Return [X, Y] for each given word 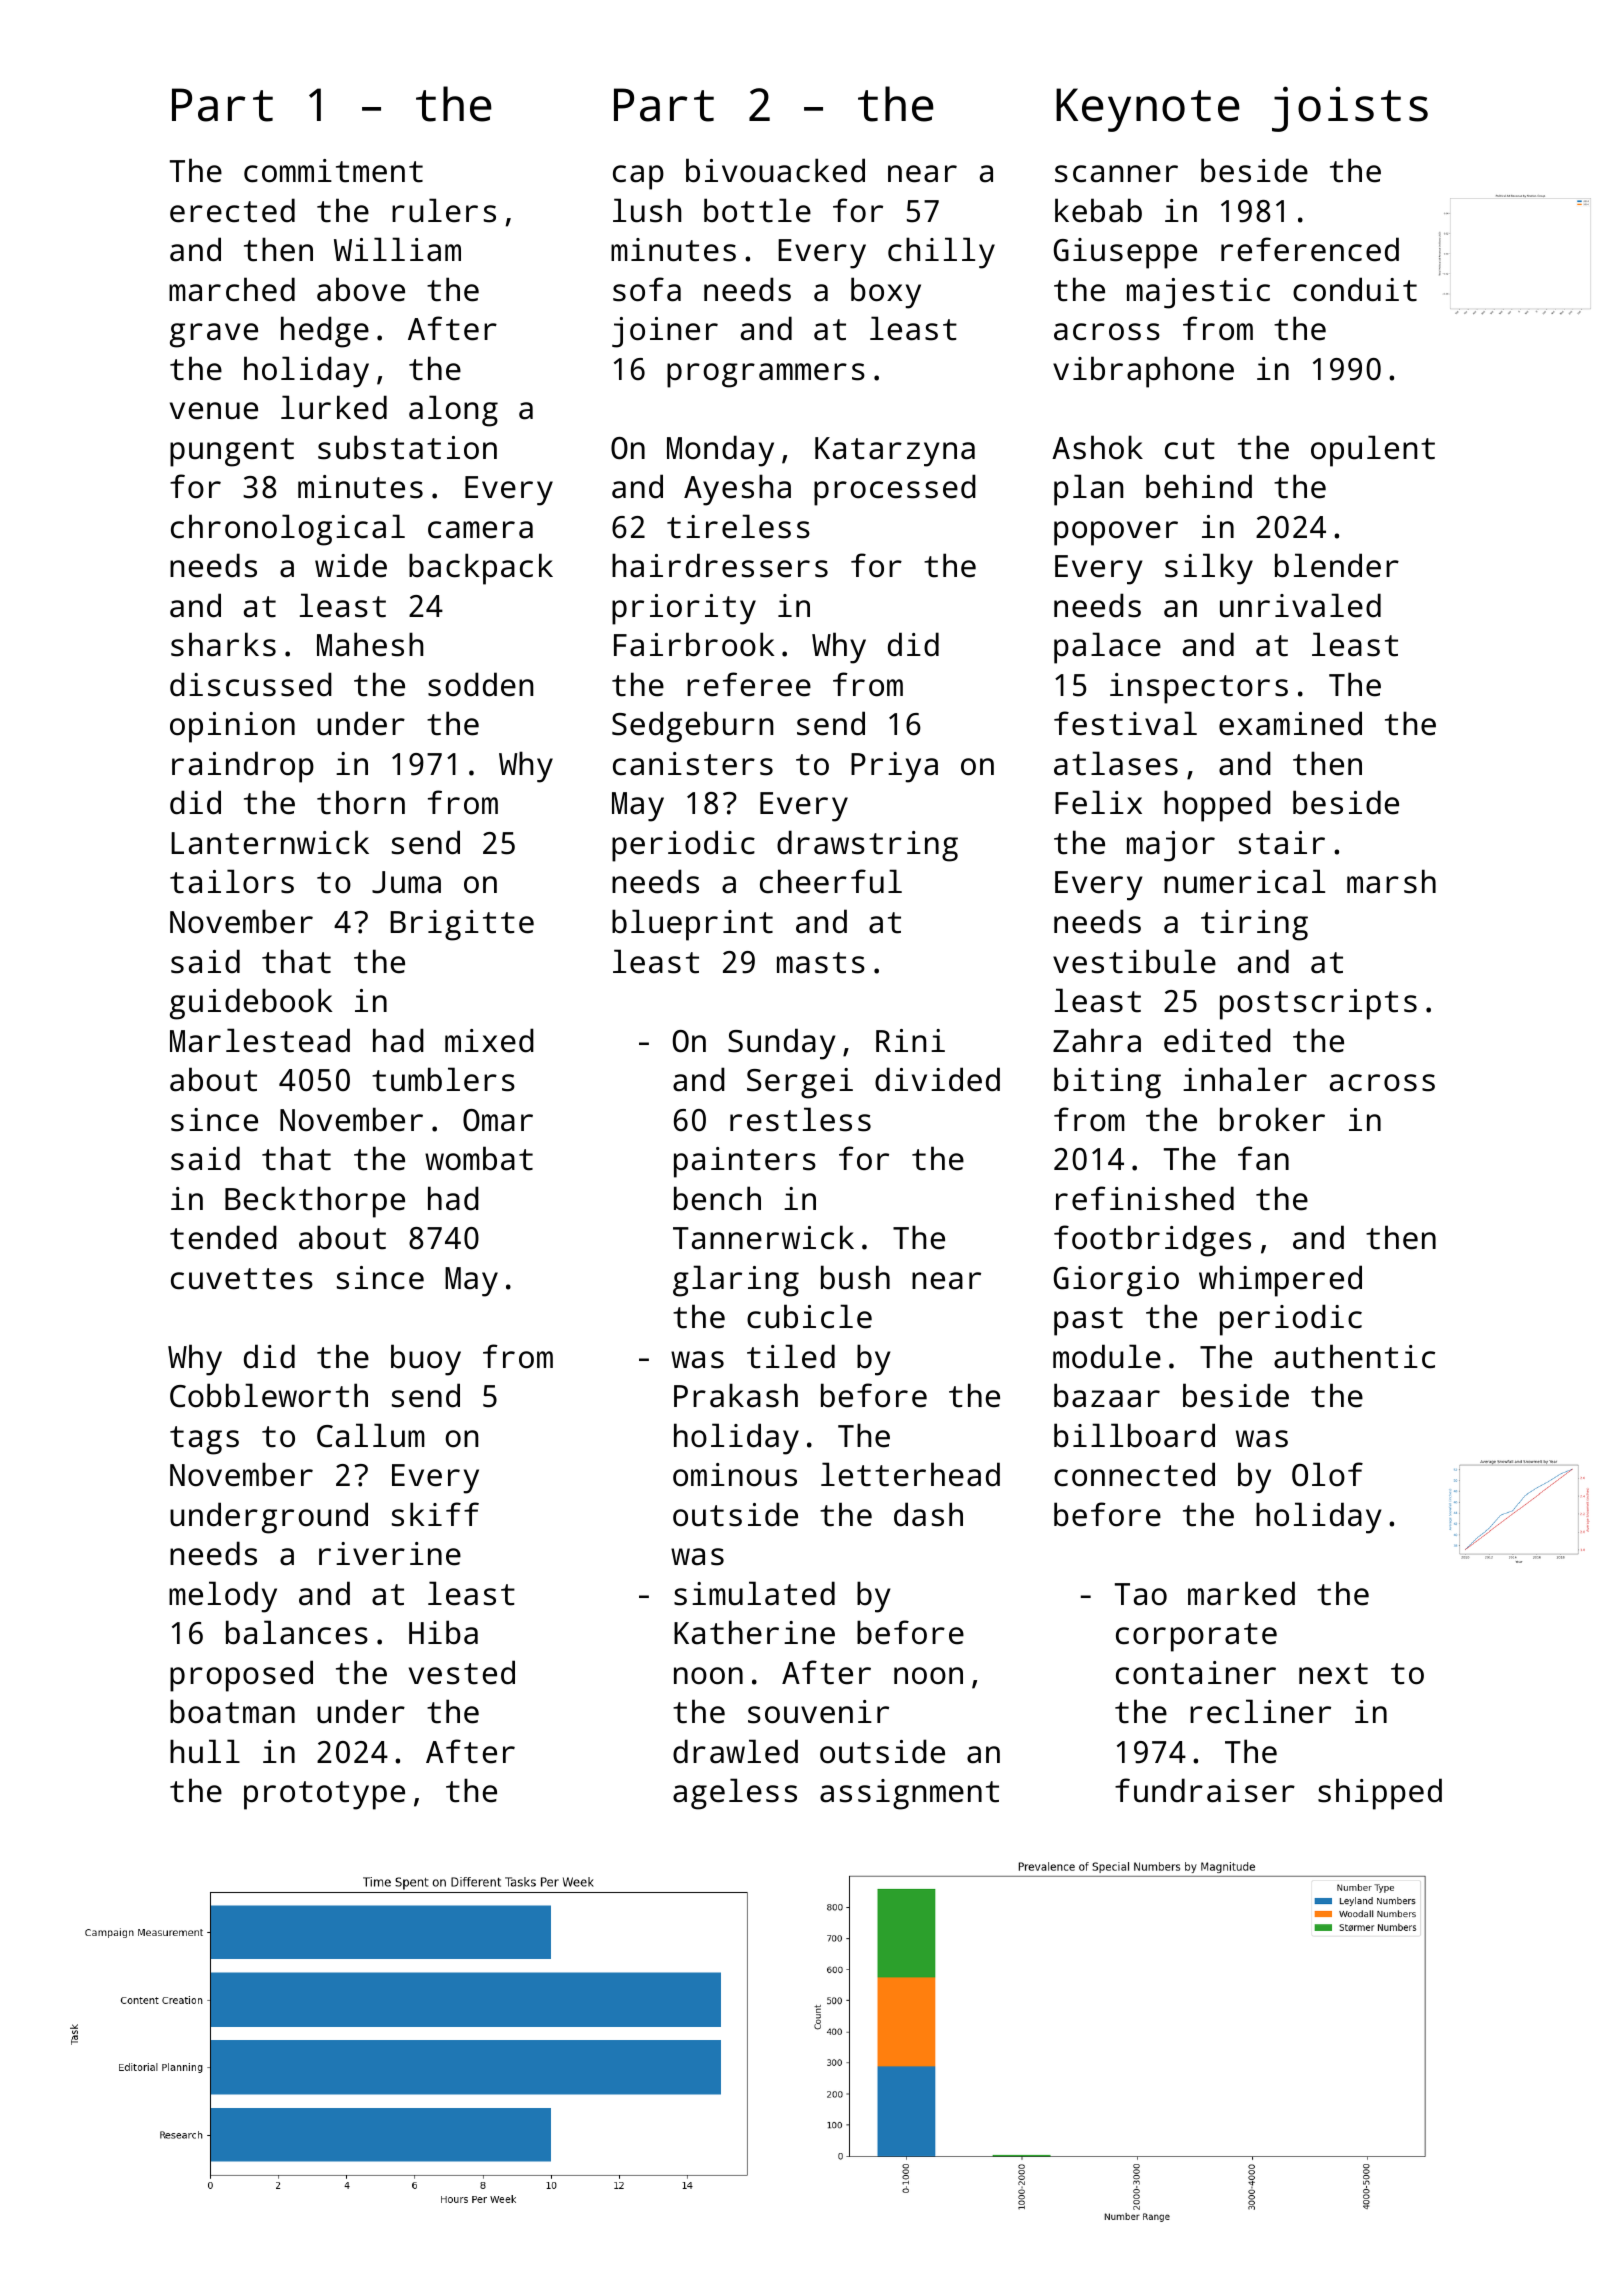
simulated [754, 1593]
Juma [406, 882]
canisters [693, 764]
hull [205, 1751]
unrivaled [1300, 605]
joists [1350, 109]
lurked [334, 407]
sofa [647, 289]
